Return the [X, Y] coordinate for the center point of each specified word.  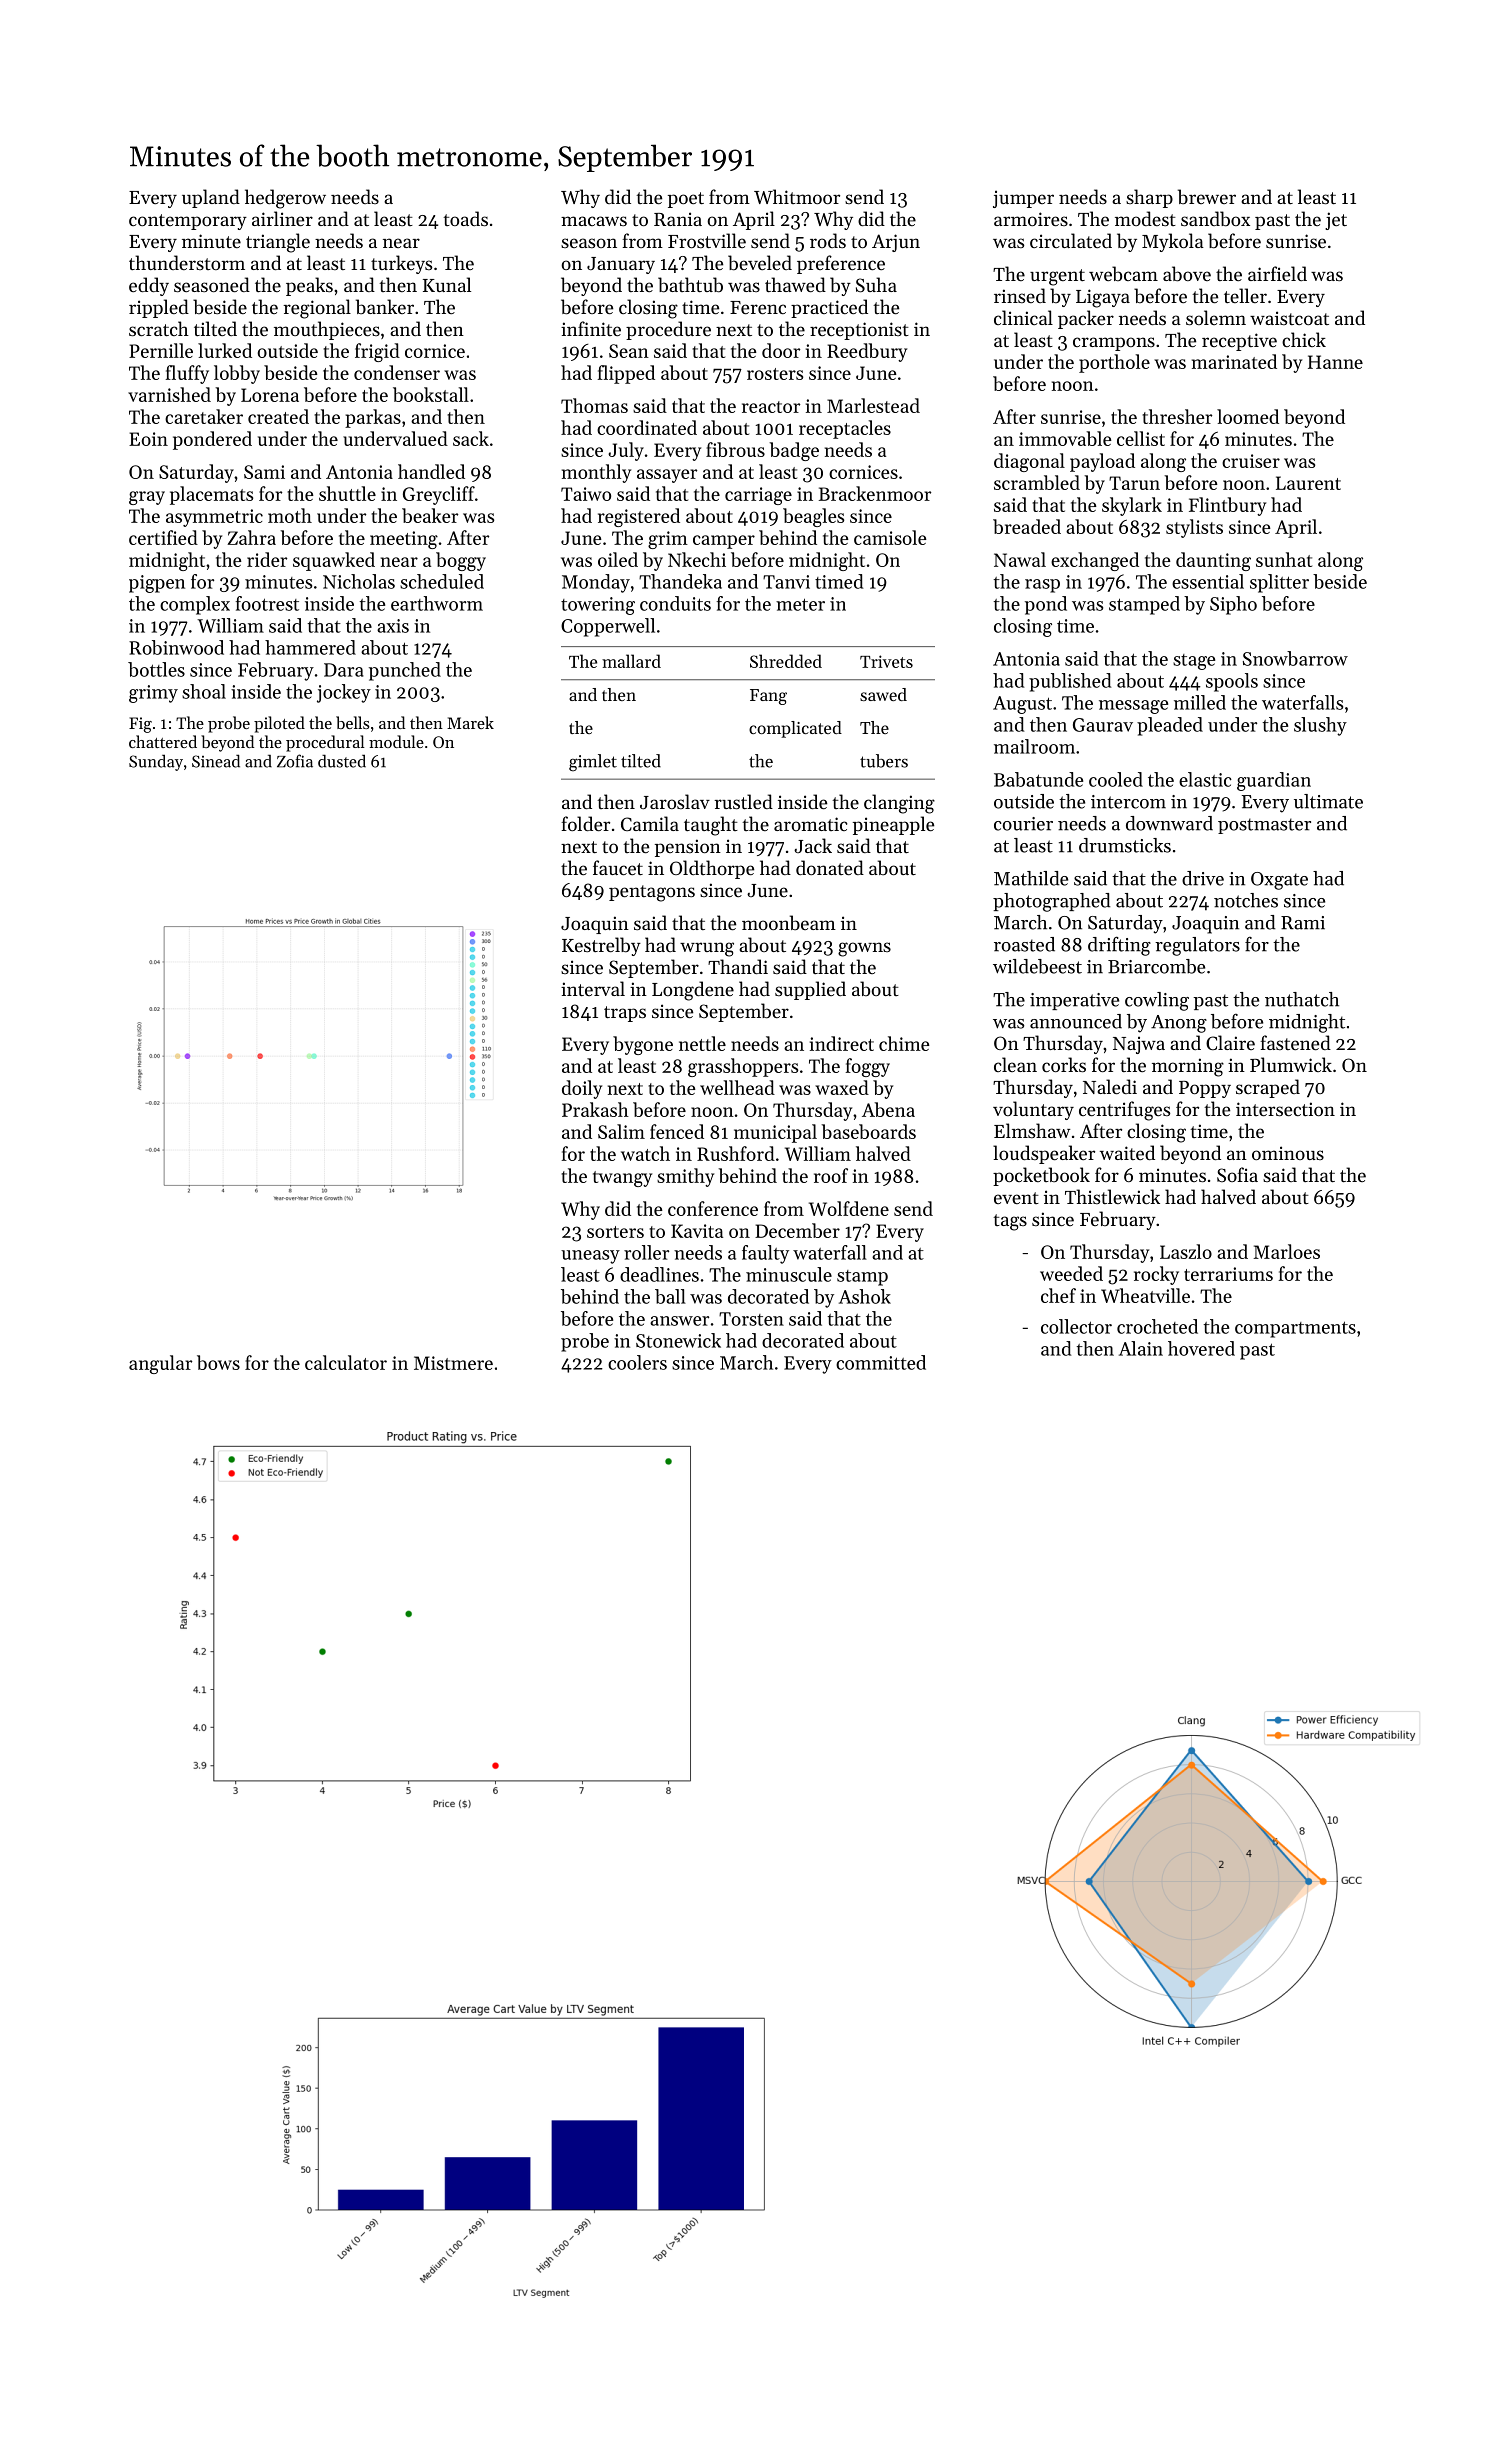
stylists [1194, 528]
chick [1304, 339]
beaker [430, 515]
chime [904, 1043]
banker [385, 306]
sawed [883, 694]
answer [679, 1321]
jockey [344, 693]
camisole [890, 537]
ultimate [1328, 801]
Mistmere [453, 1363]
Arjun [896, 243]
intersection [1285, 1109]
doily [582, 1089]
